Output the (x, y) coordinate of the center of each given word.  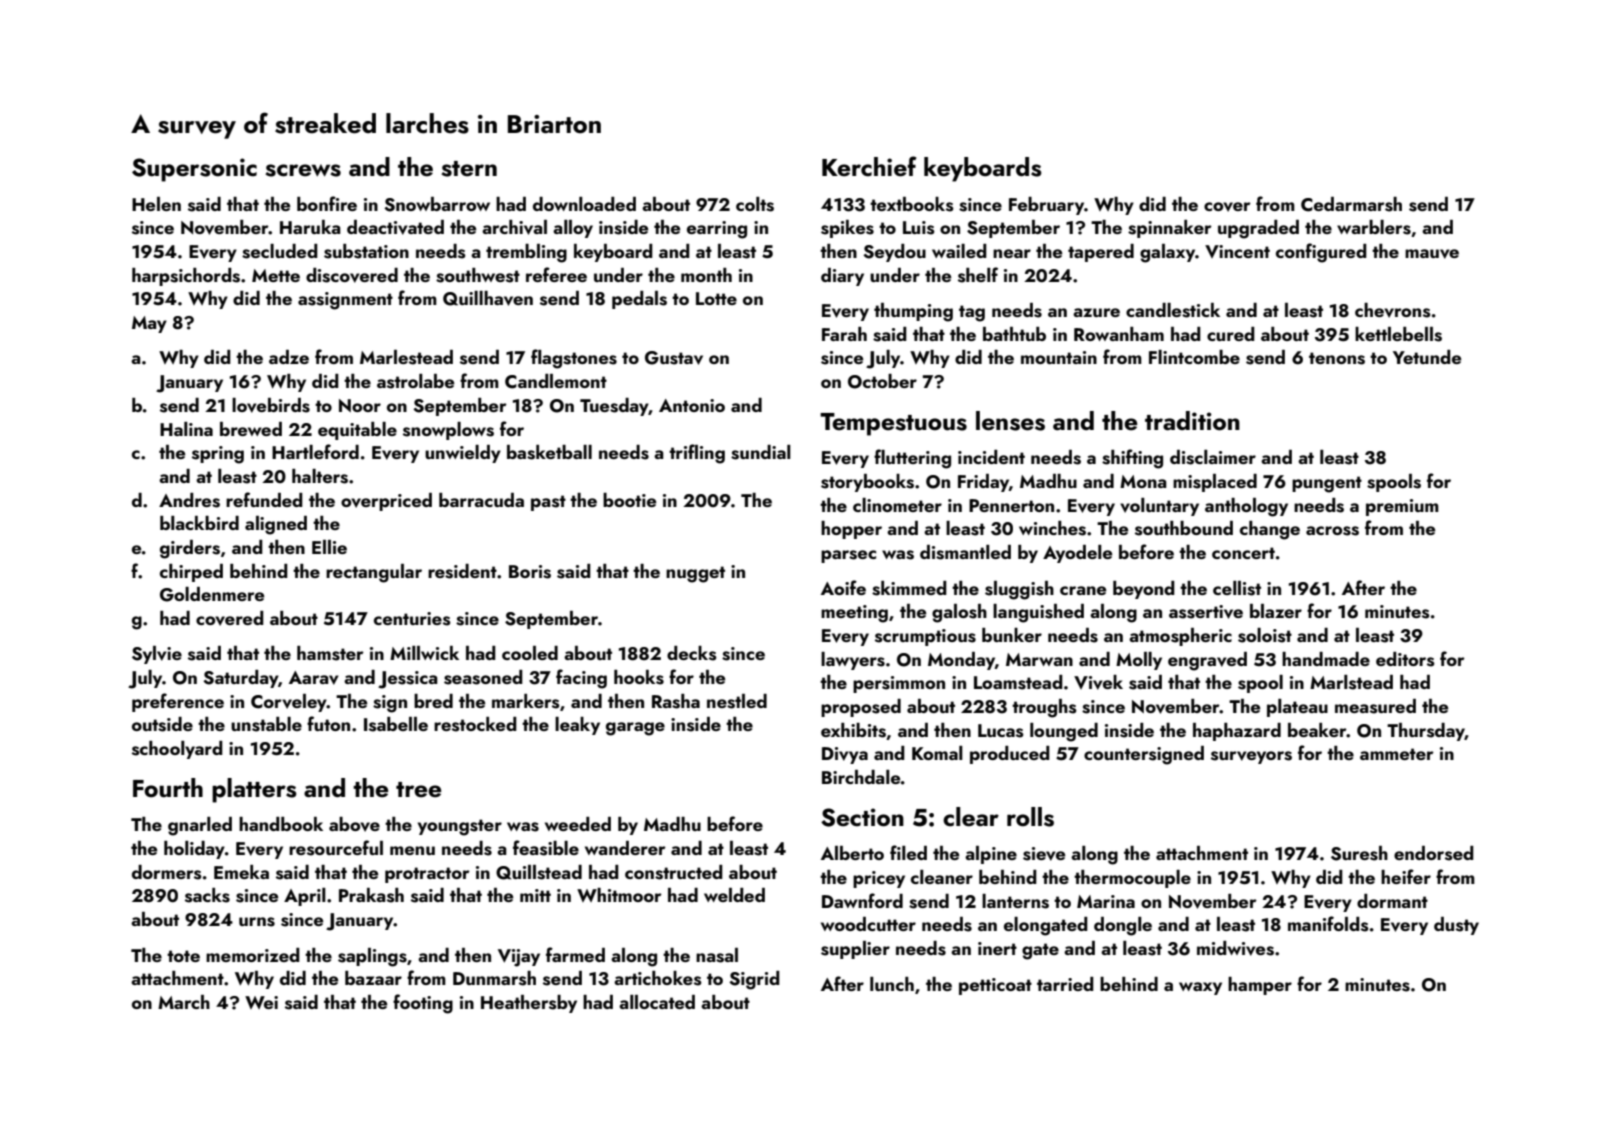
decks (692, 653)
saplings (372, 957)
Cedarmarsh (1351, 204)
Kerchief (869, 166)
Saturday (241, 679)
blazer (1276, 611)
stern (469, 169)
